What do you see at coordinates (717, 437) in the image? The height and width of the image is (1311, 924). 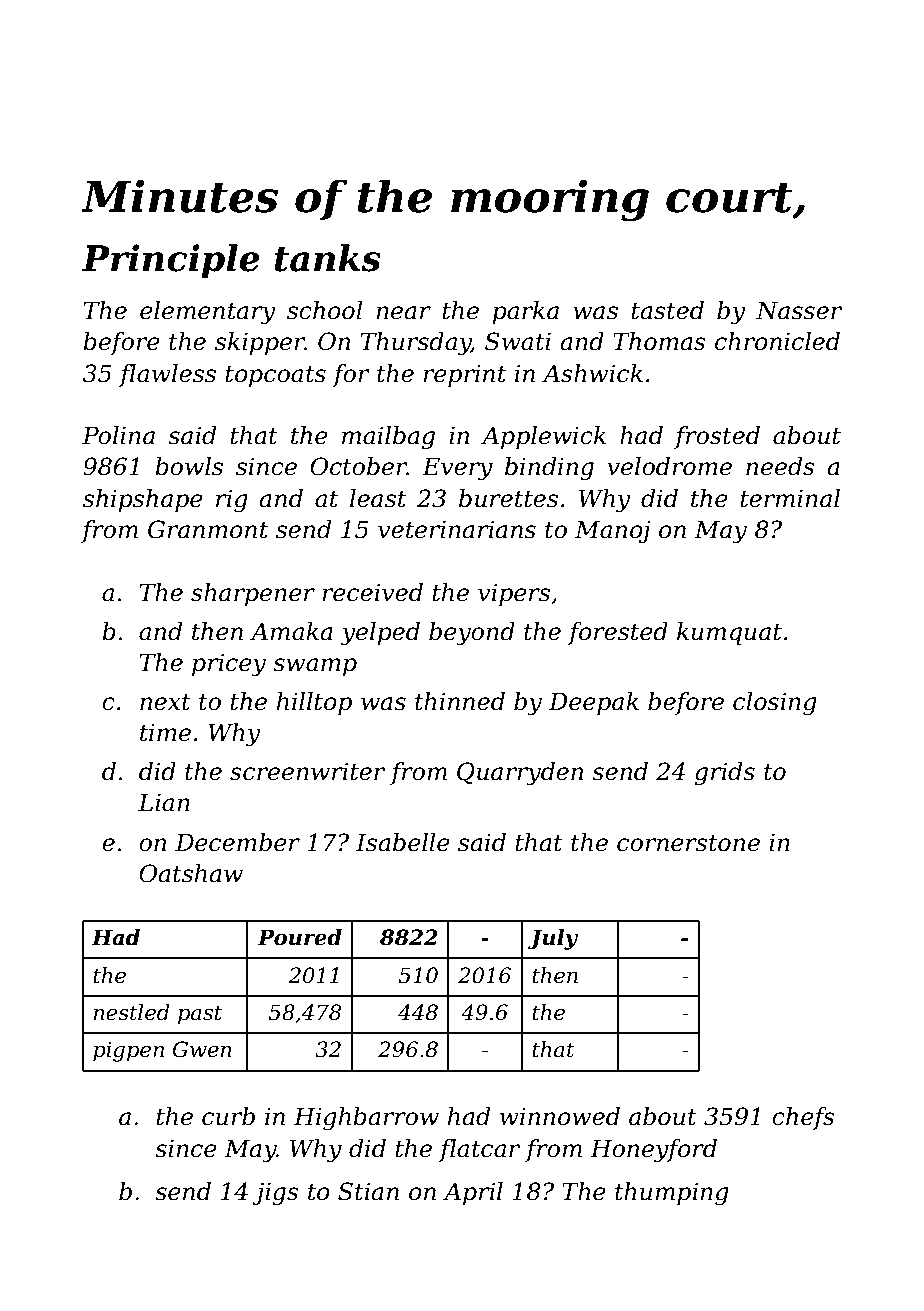 I see `frosted` at bounding box center [717, 437].
